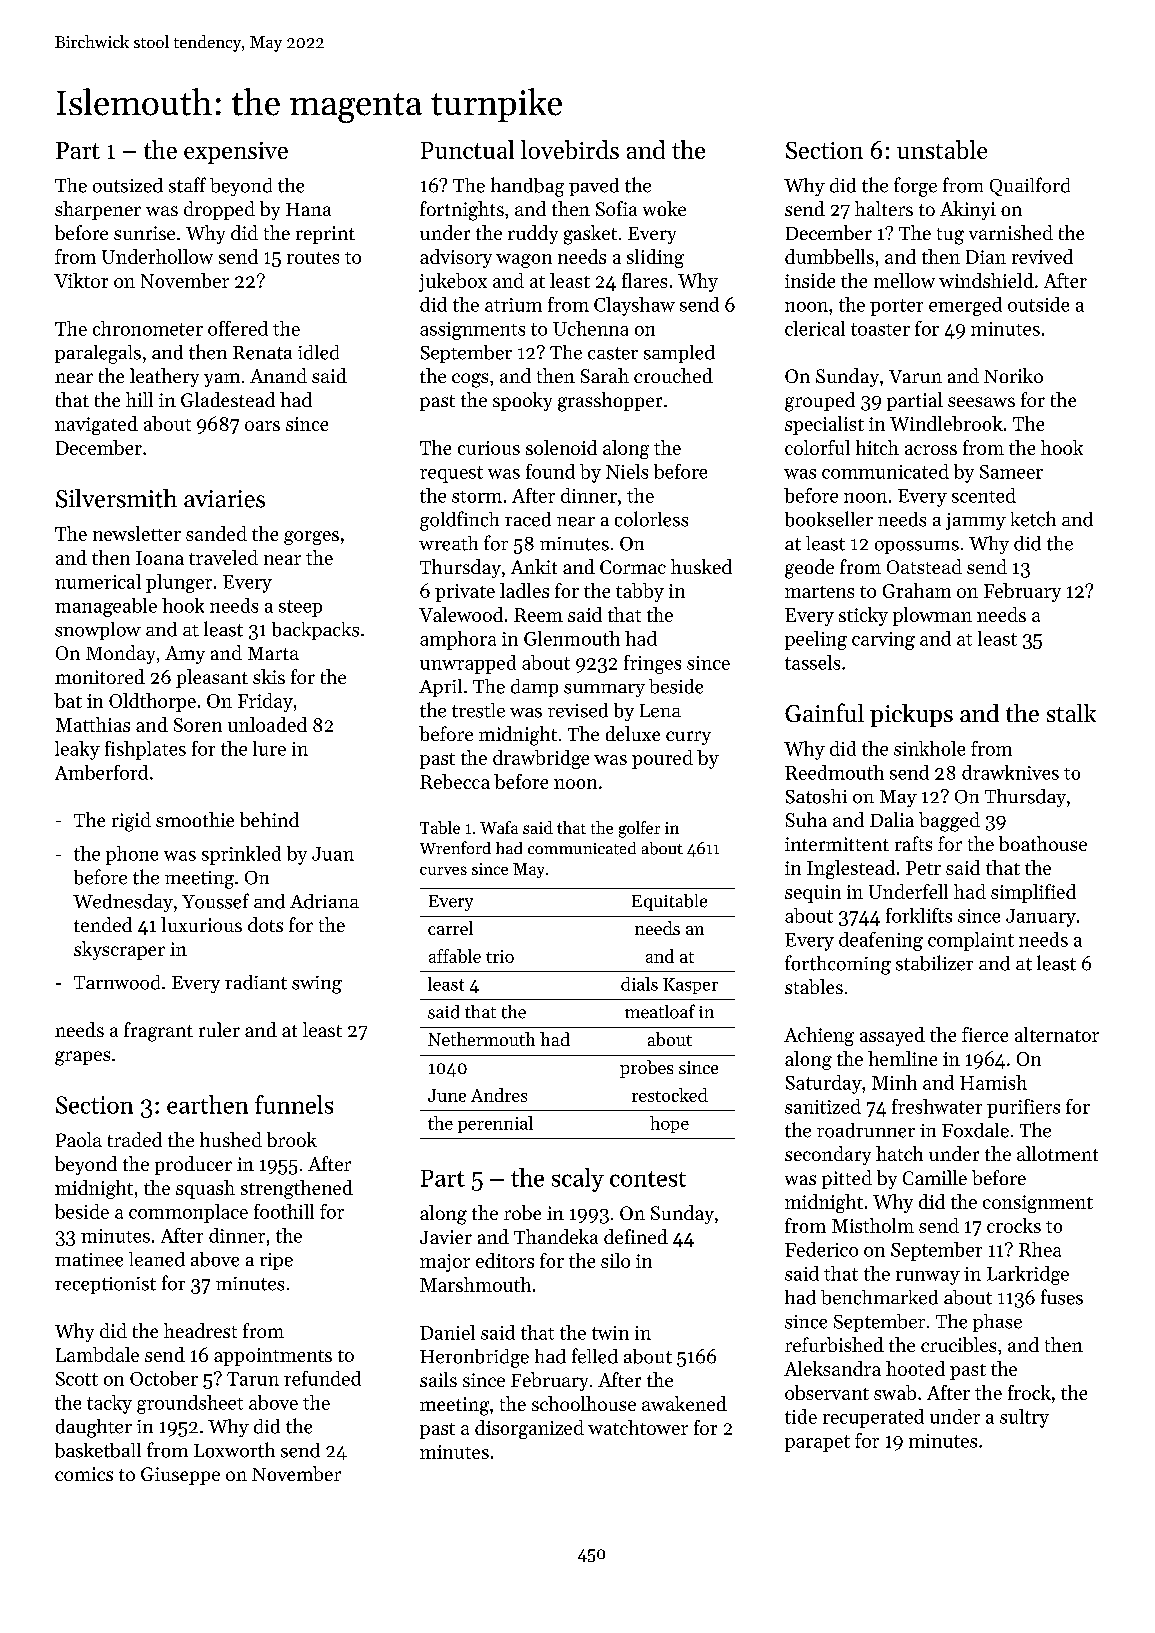 This screenshot has height=1633, width=1155. What do you see at coordinates (77, 750) in the screenshot?
I see `leaky` at bounding box center [77, 750].
